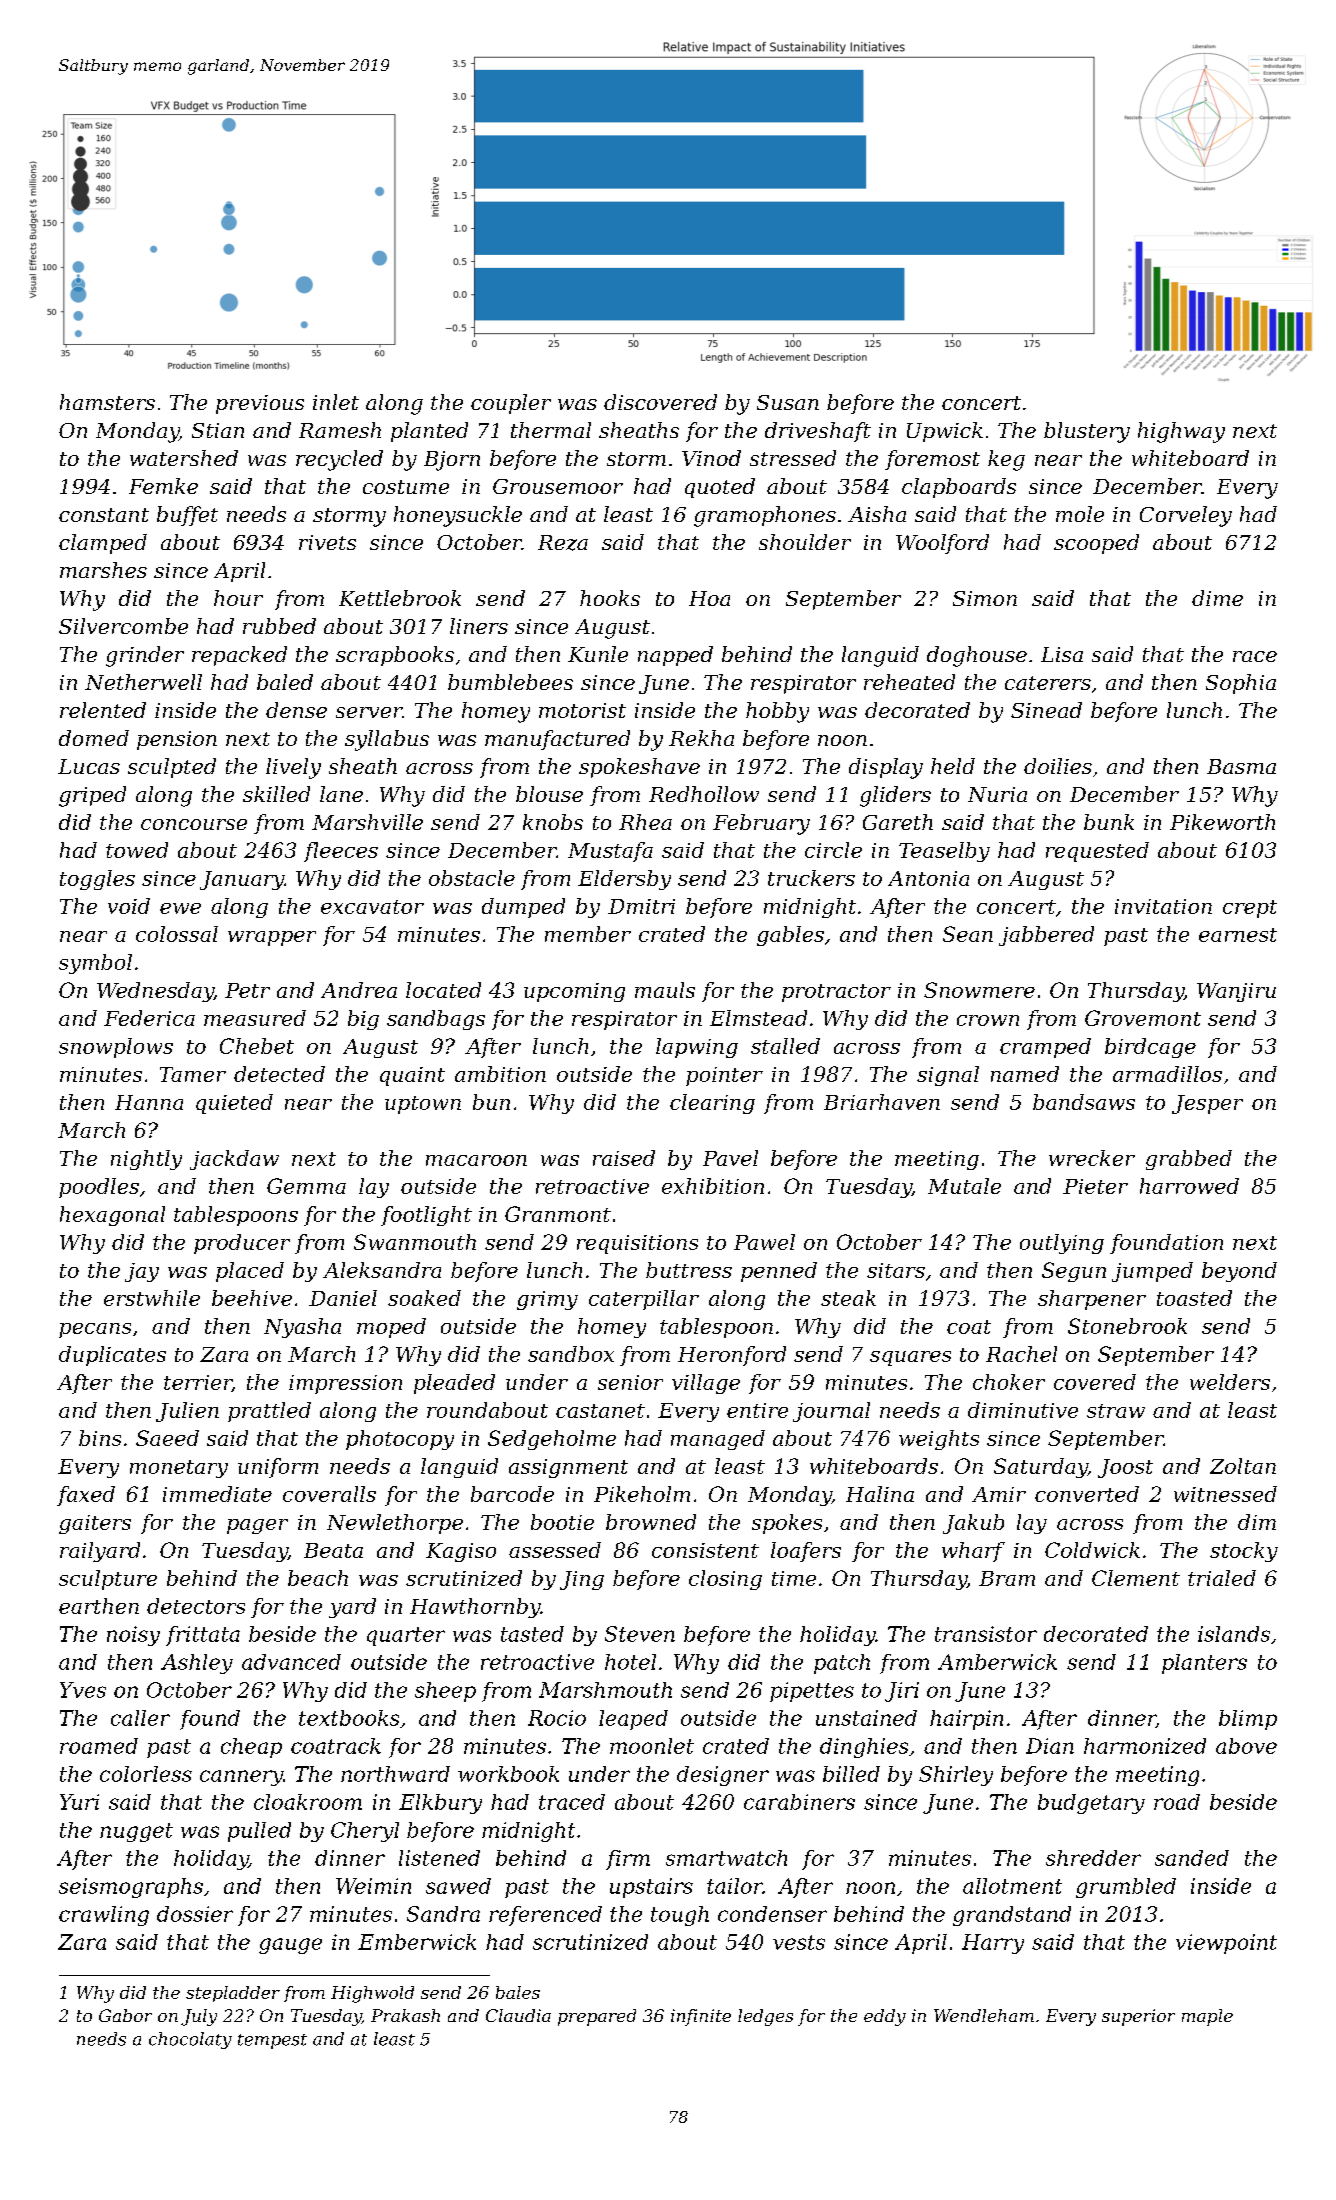 This document has height=2200, width=1336. Describe the element at coordinates (552, 1440) in the document. I see `Sedgeholme` at that location.
